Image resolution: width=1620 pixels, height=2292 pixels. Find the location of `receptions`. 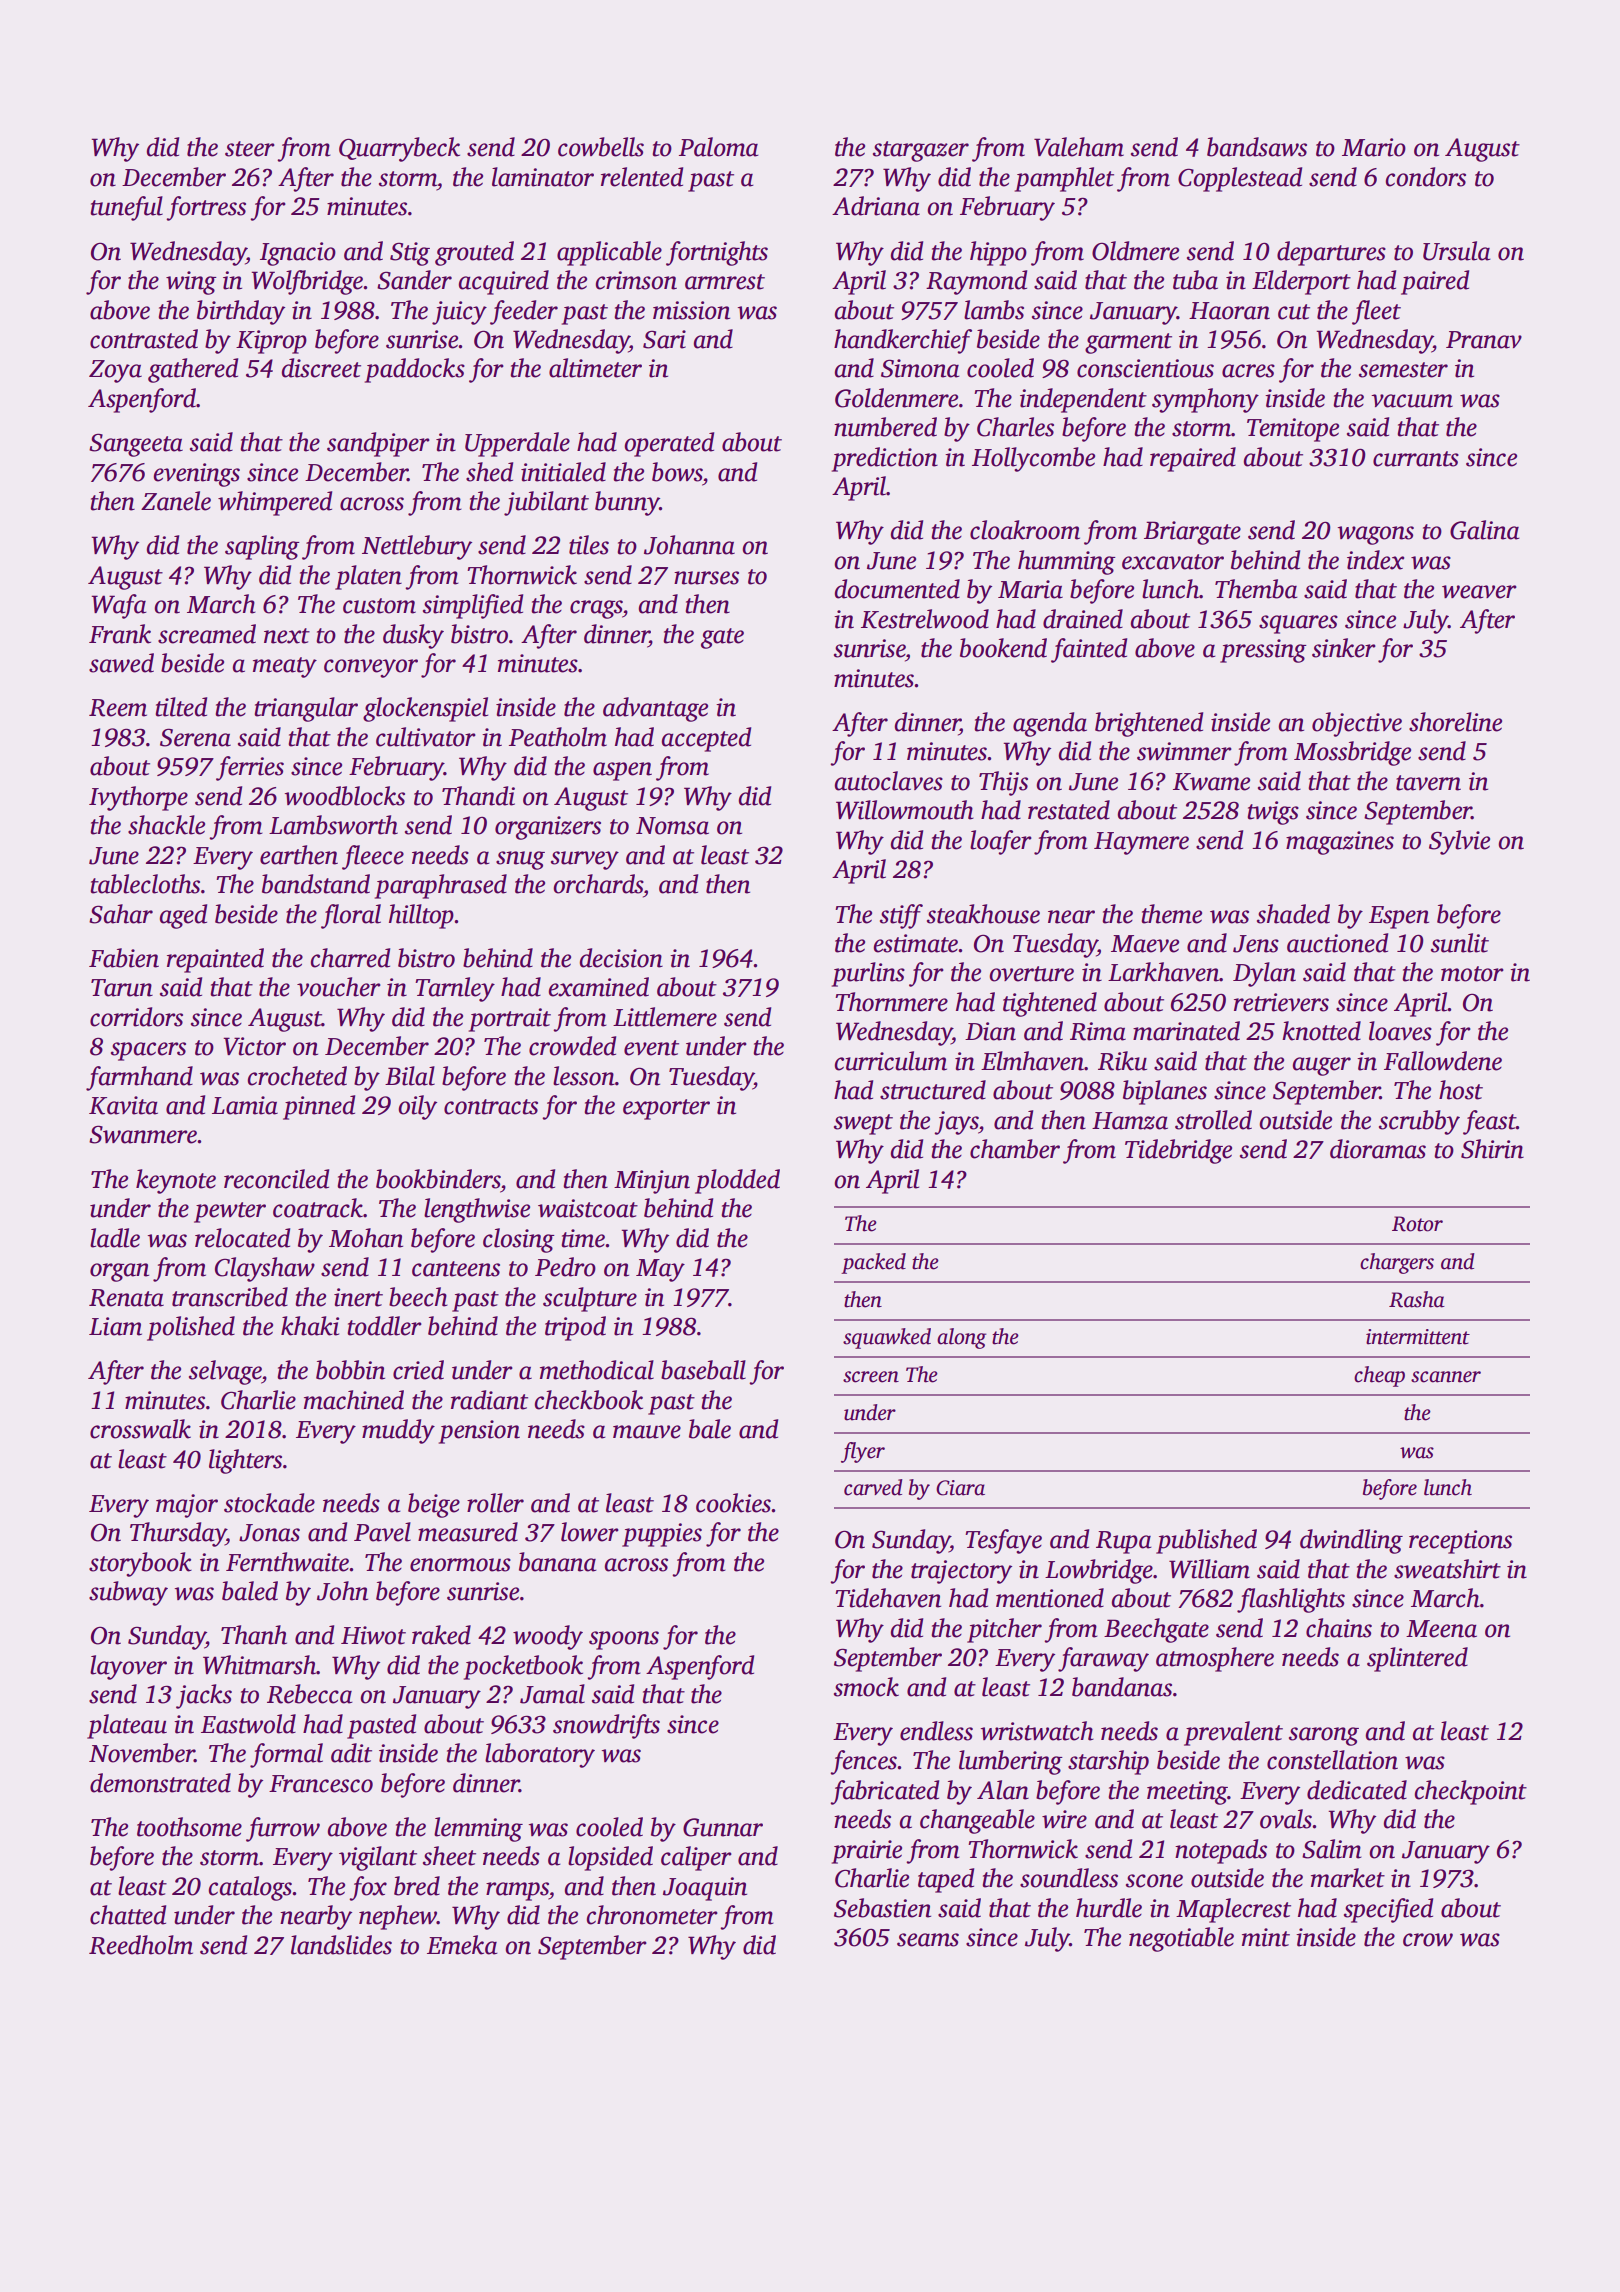

receptions is located at coordinates (1460, 1542).
